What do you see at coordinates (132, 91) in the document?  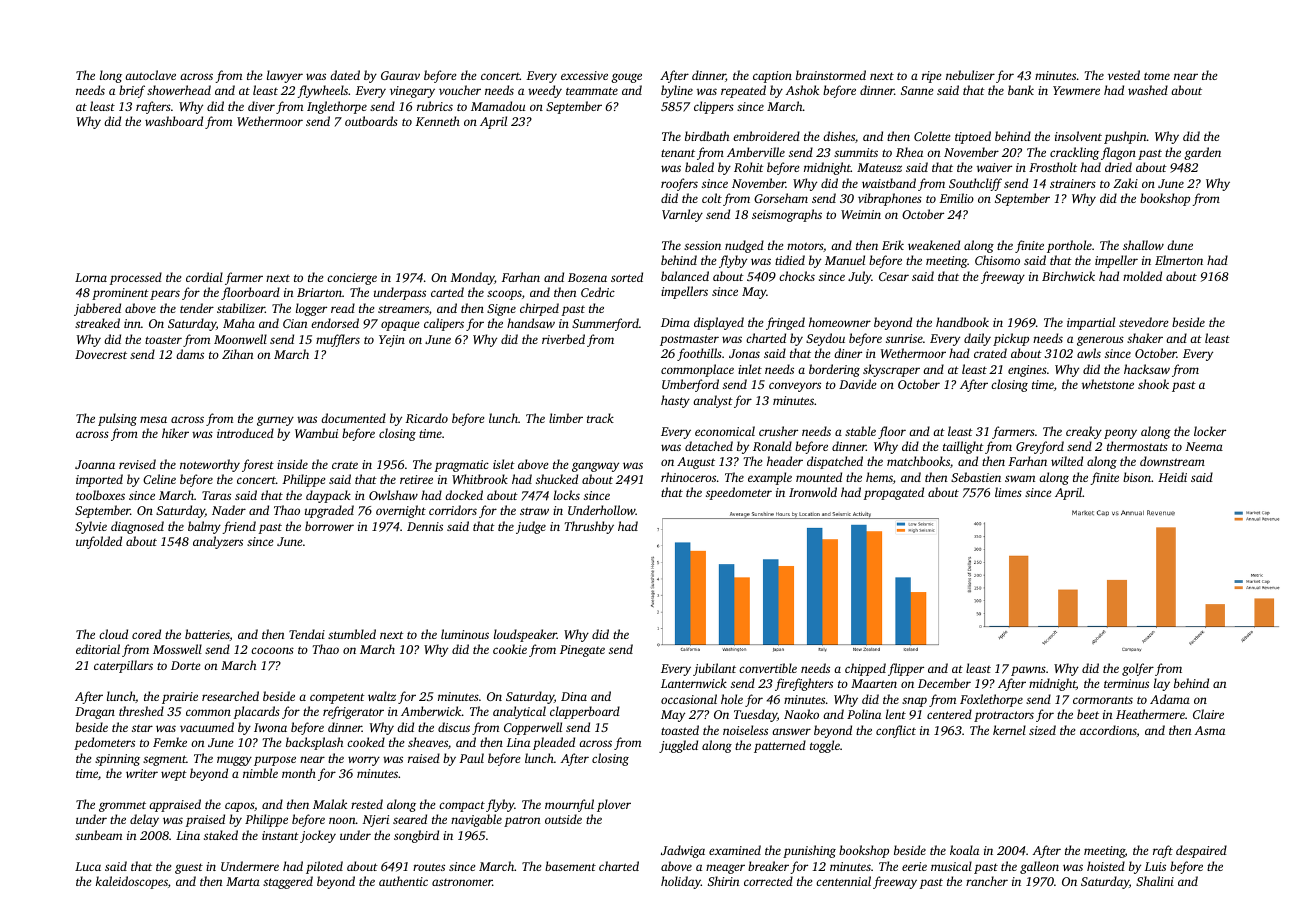 I see `brief` at bounding box center [132, 91].
